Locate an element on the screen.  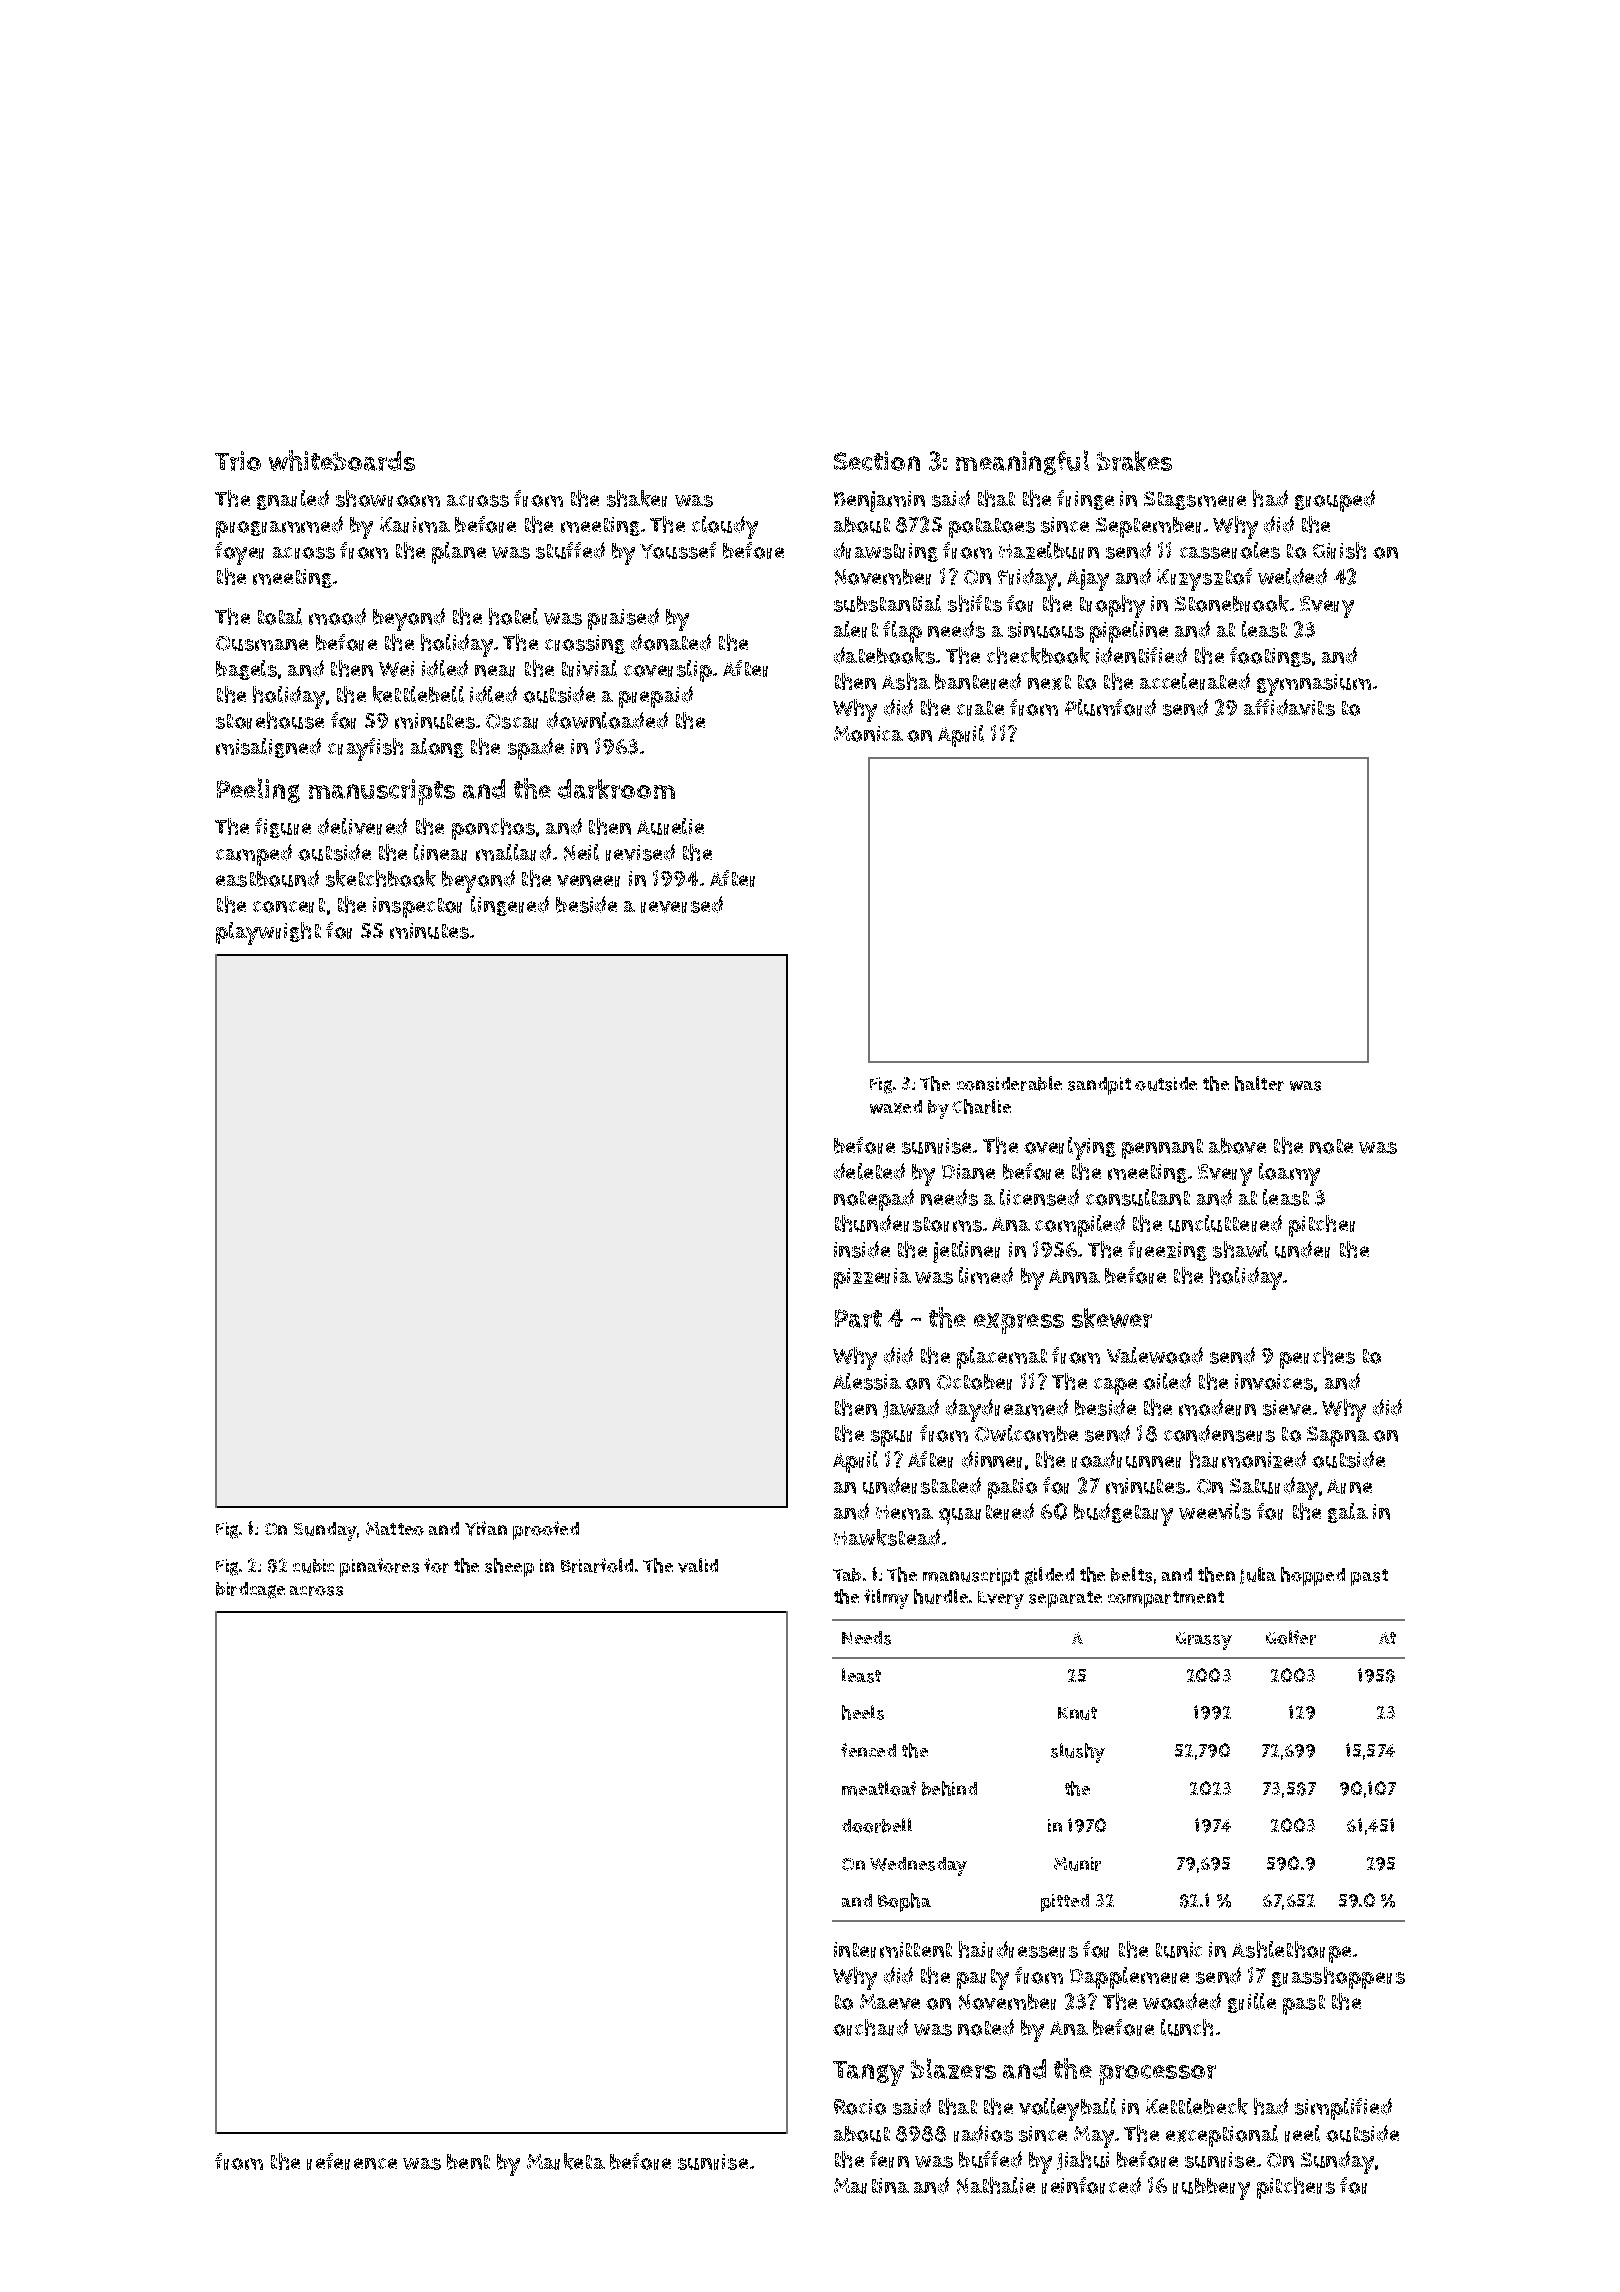
cloudy is located at coordinates (725, 527).
